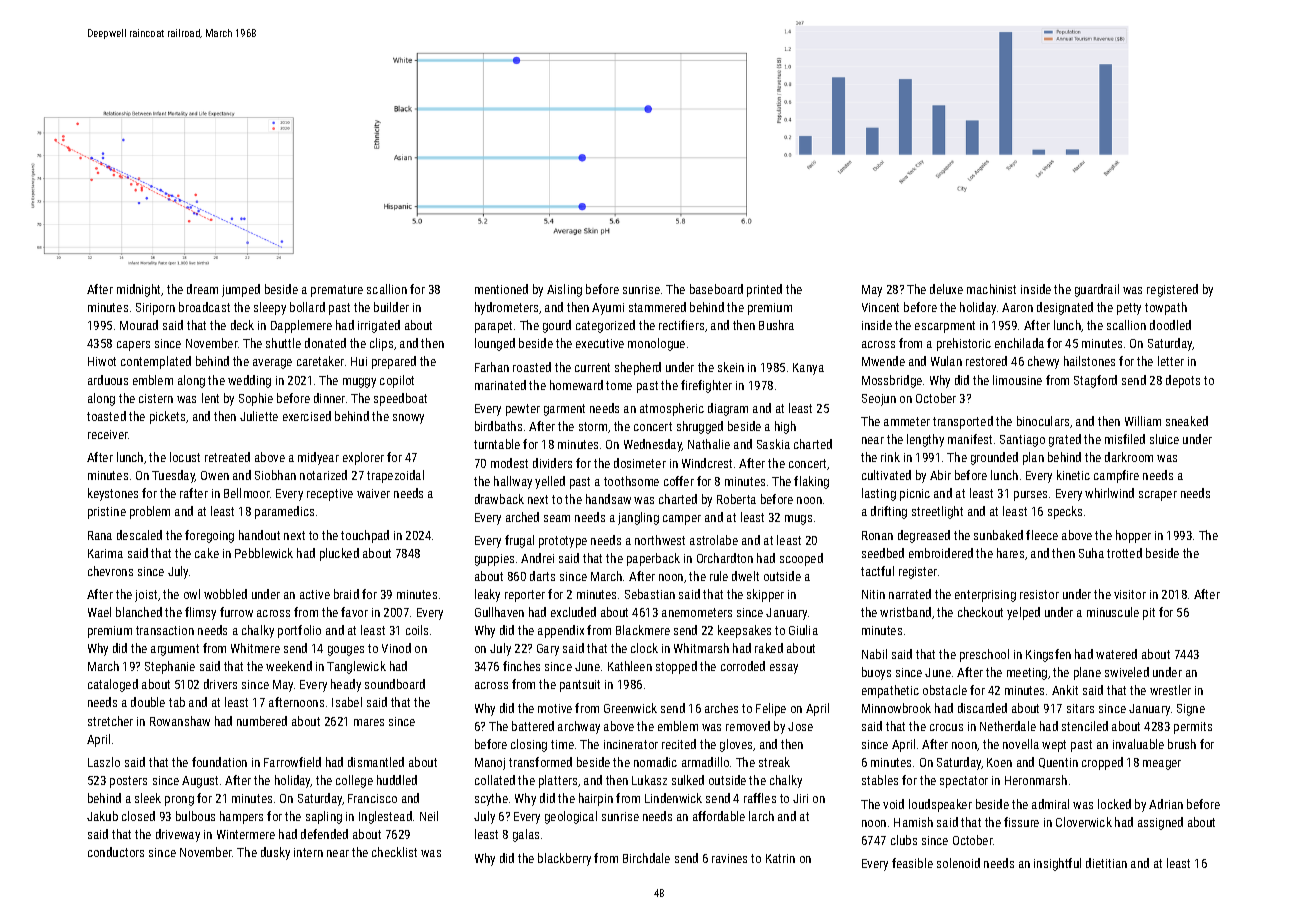 The image size is (1308, 924). Describe the element at coordinates (880, 307) in the screenshot. I see `Vincent` at that location.
